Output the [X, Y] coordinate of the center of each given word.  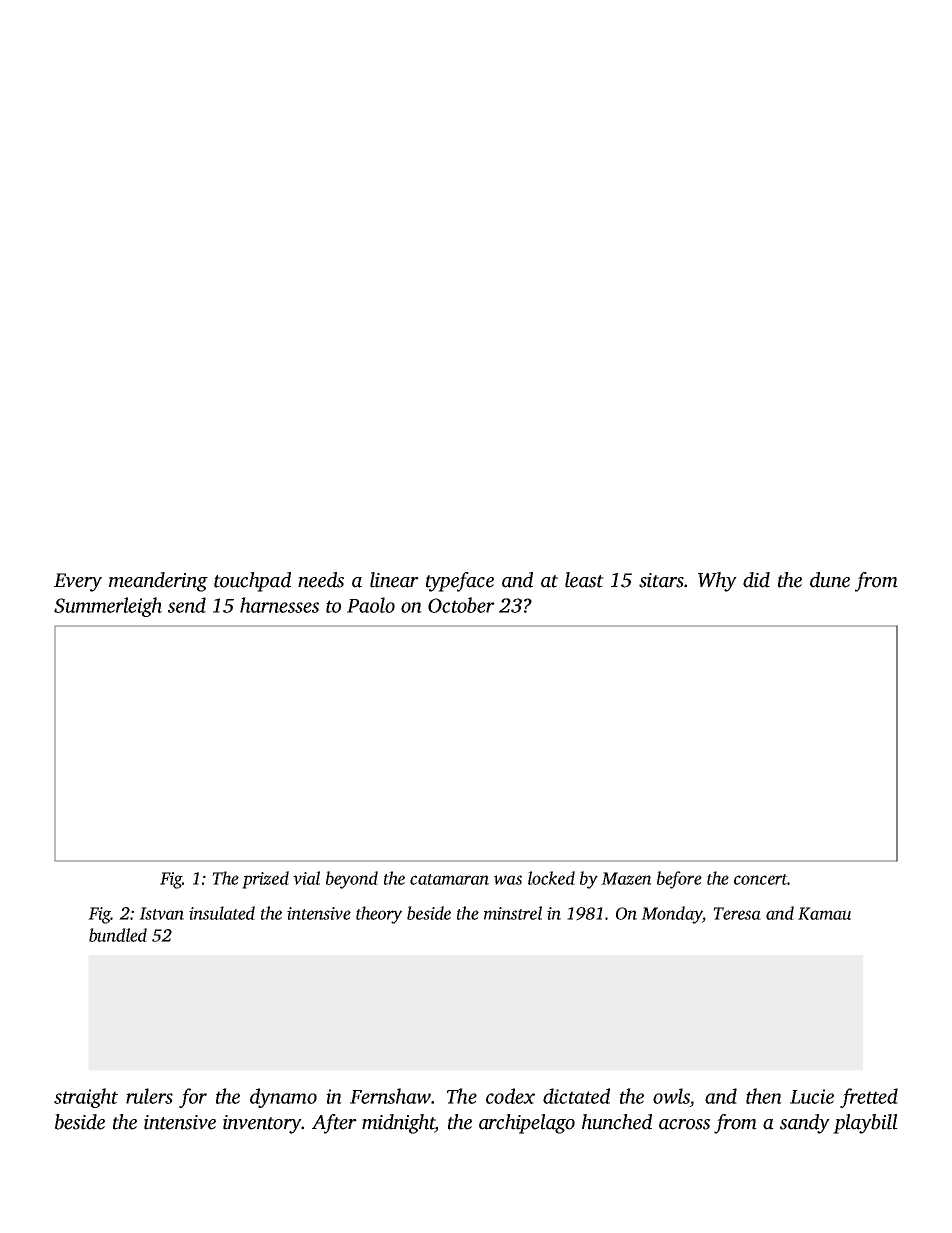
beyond [352, 880]
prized [265, 880]
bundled [118, 935]
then [764, 1096]
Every [78, 582]
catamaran [449, 879]
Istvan [161, 913]
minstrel [513, 913]
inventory [262, 1124]
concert [760, 879]
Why [717, 582]
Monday [672, 915]
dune [830, 580]
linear [394, 580]
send [187, 605]
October [461, 605]
